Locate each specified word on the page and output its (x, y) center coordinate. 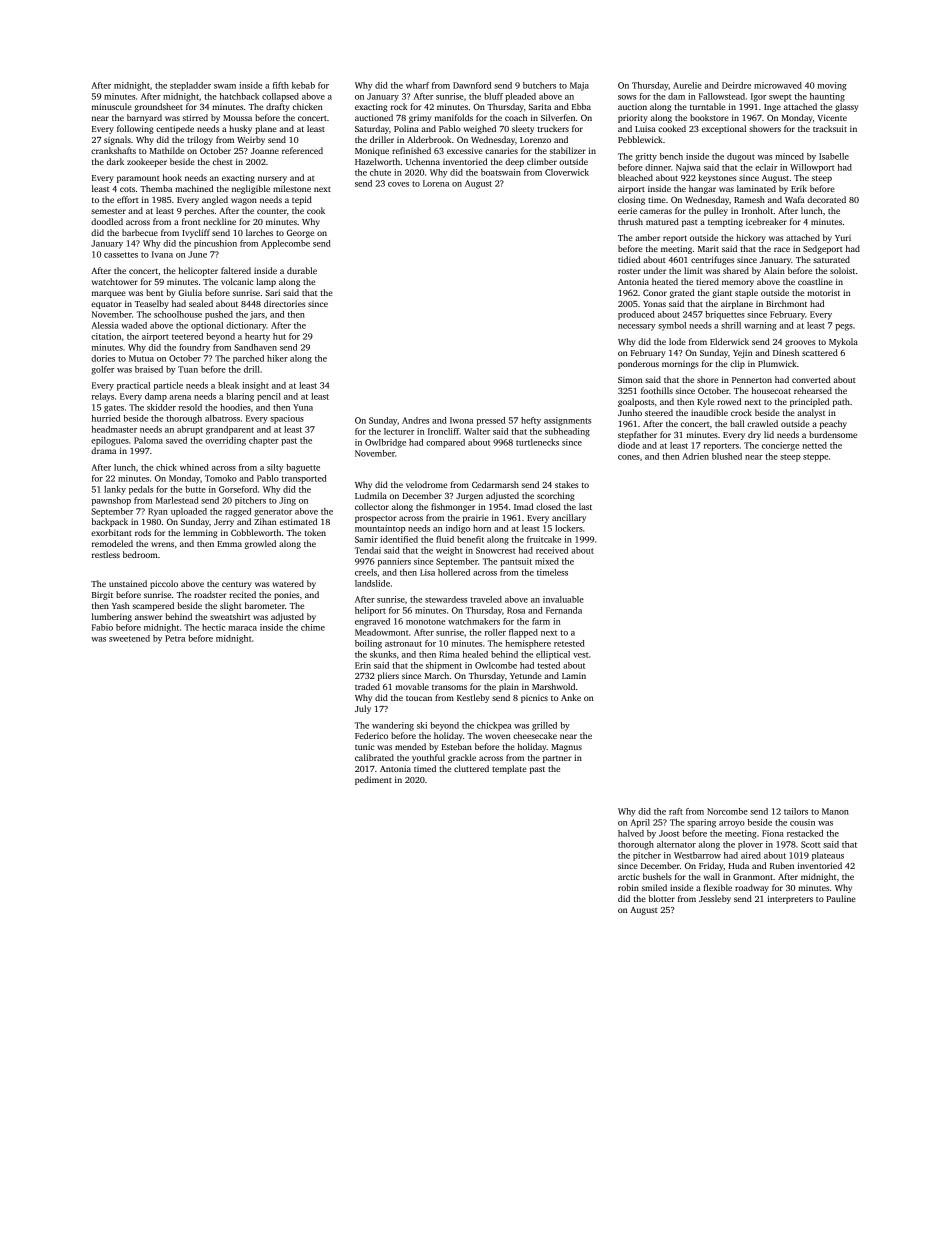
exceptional (724, 129)
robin (628, 887)
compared (445, 443)
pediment (373, 780)
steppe (815, 458)
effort (128, 199)
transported (304, 479)
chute (380, 172)
